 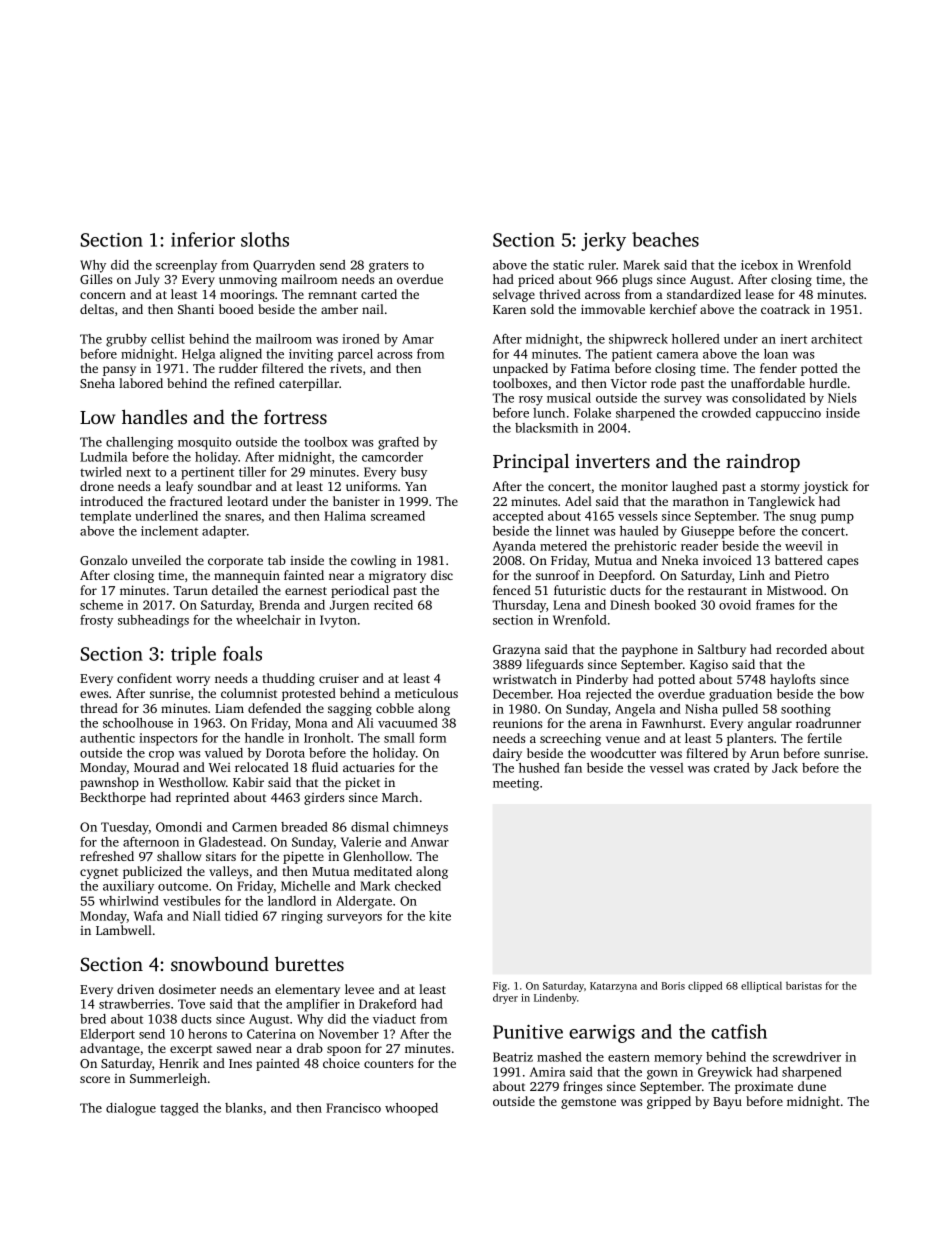 I want to click on jerky, so click(x=603, y=241).
